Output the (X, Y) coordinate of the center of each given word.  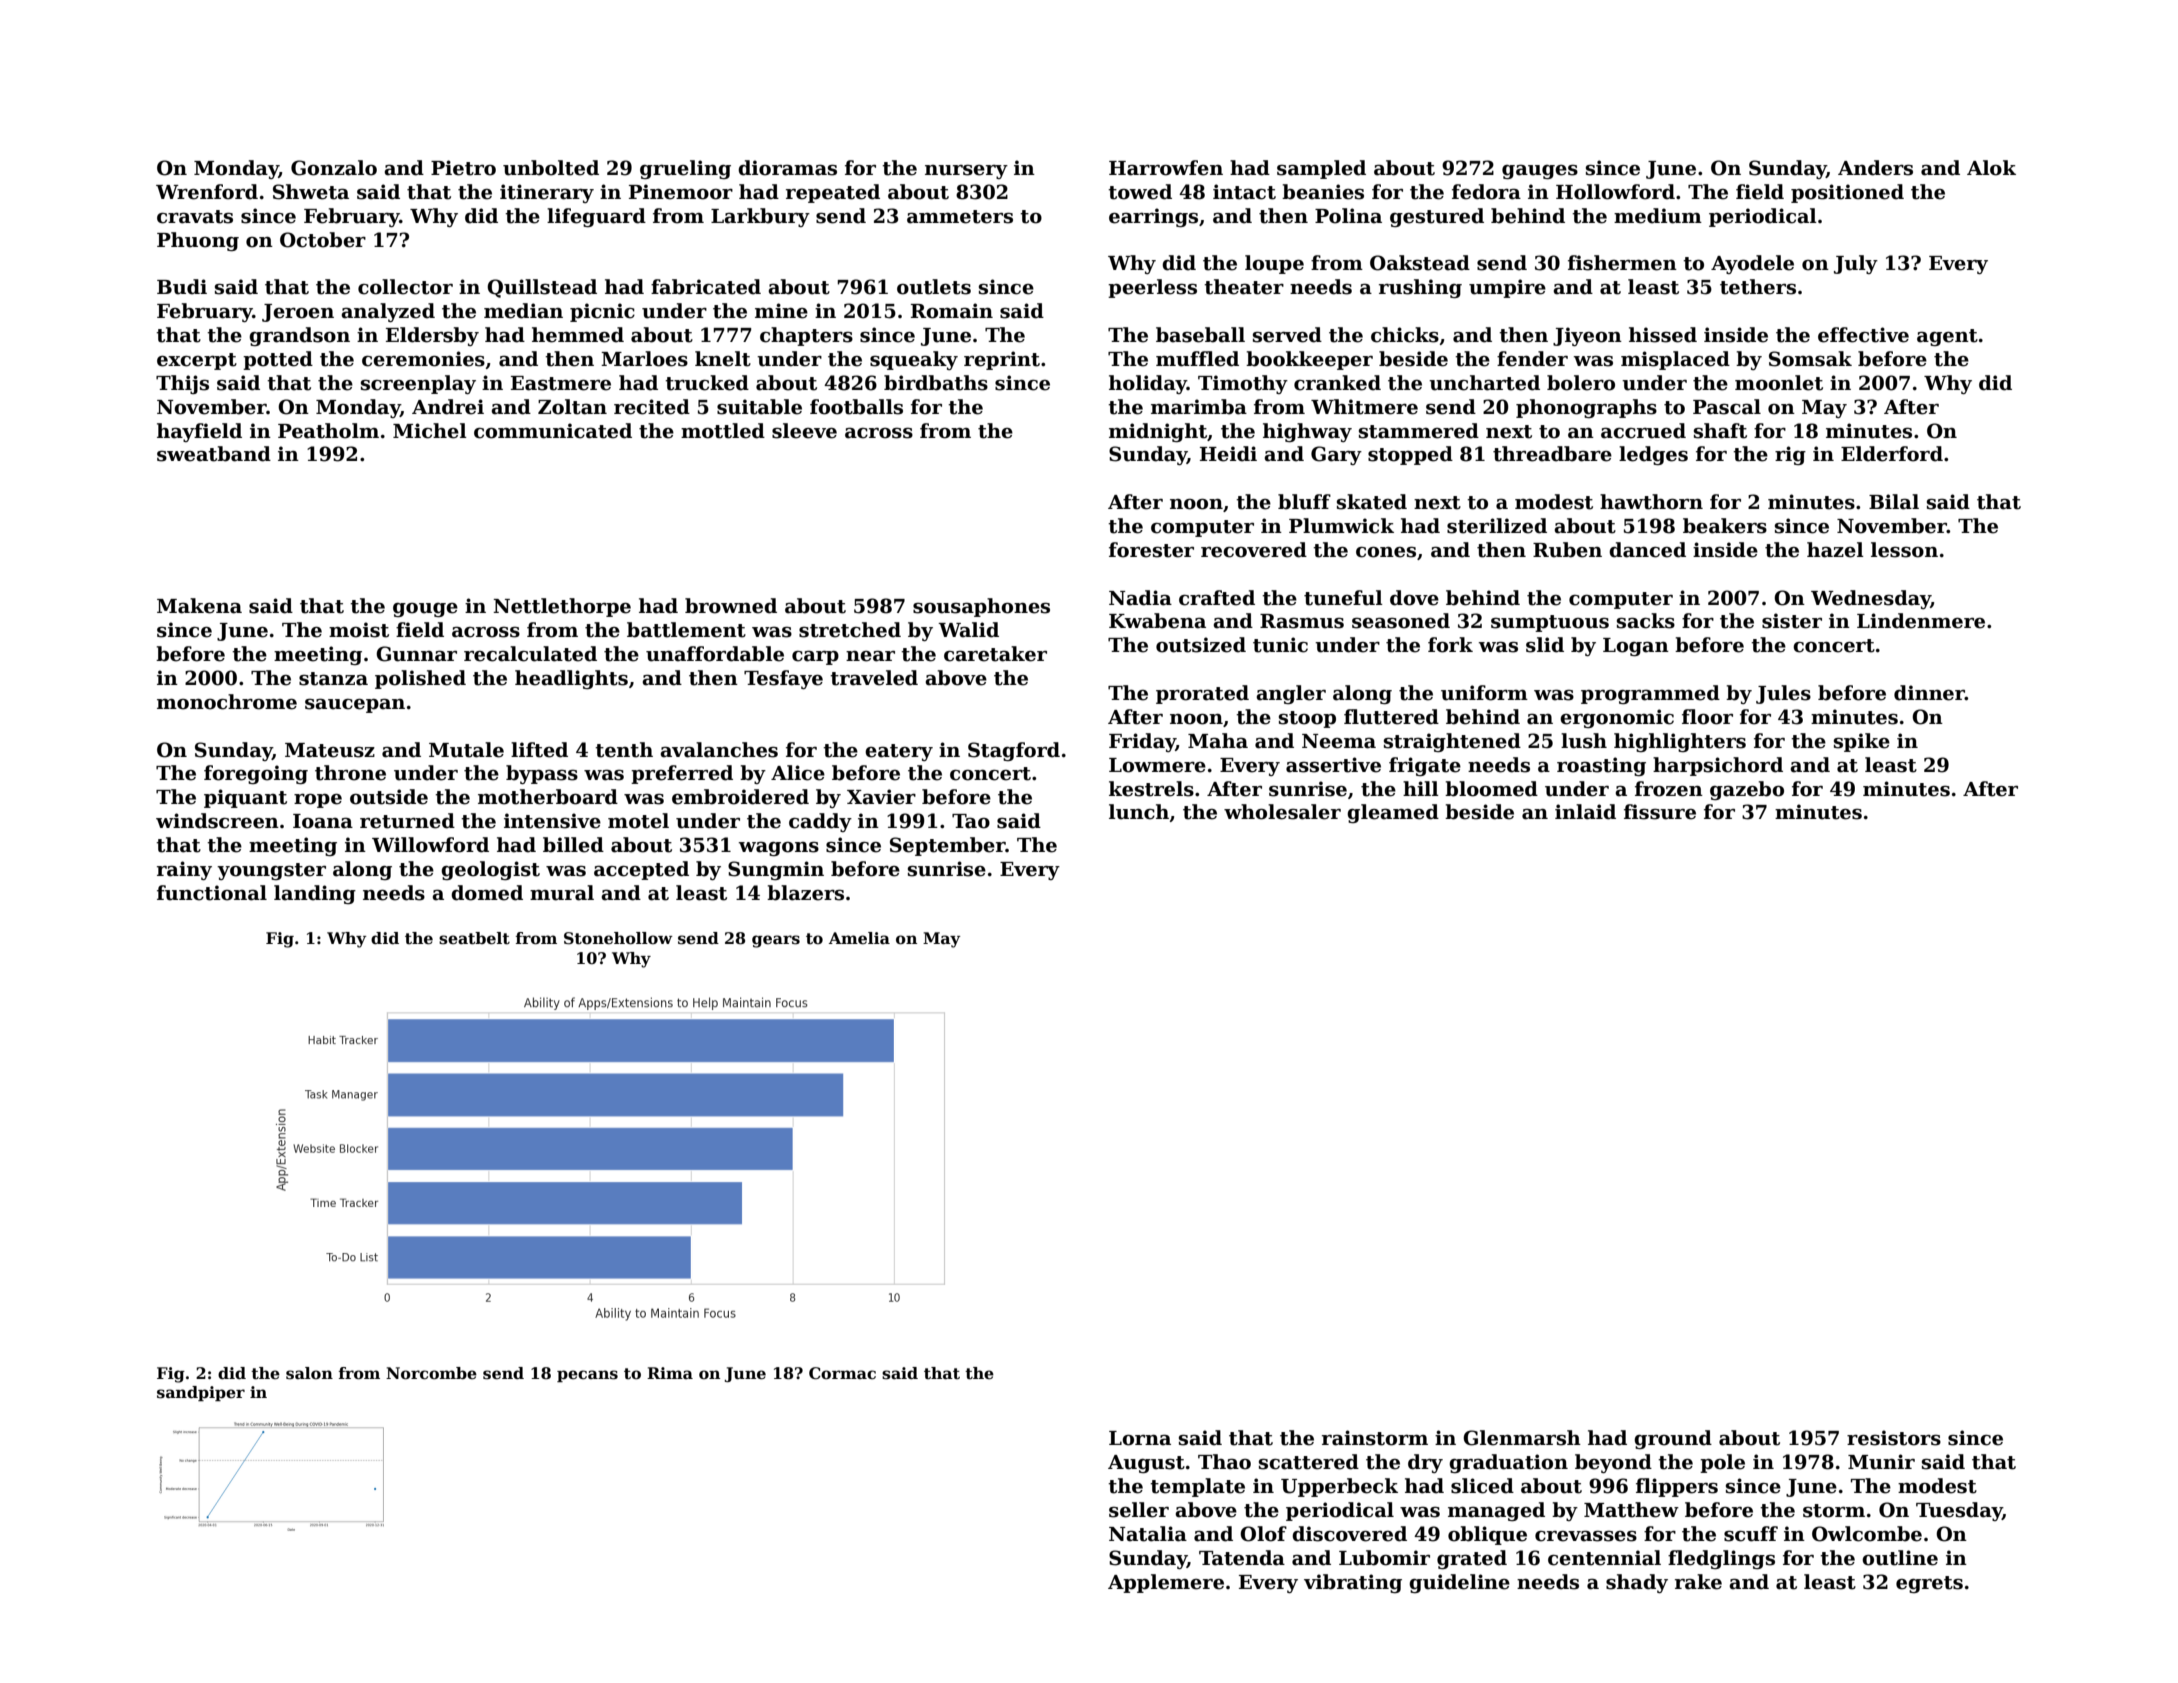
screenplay (418, 384)
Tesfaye (783, 679)
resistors (1894, 1438)
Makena (199, 606)
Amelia (859, 938)
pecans (587, 1376)
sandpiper (201, 1393)
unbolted (551, 168)
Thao (1224, 1462)
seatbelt (474, 938)
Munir (1881, 1462)
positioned (1847, 193)
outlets (934, 287)
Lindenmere (1921, 621)
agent (1947, 337)
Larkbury (760, 217)
